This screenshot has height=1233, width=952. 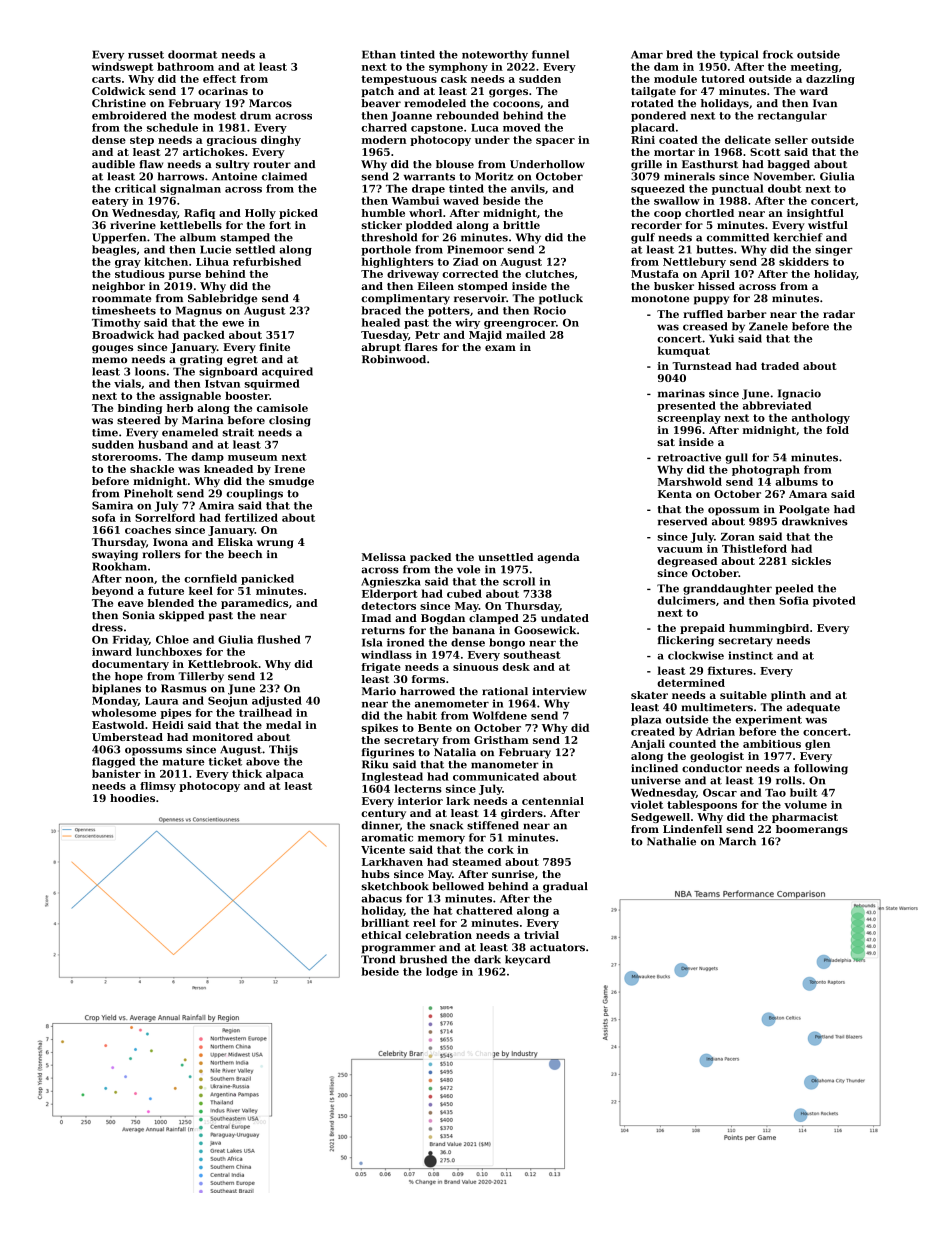 I want to click on Holly, so click(x=260, y=214).
